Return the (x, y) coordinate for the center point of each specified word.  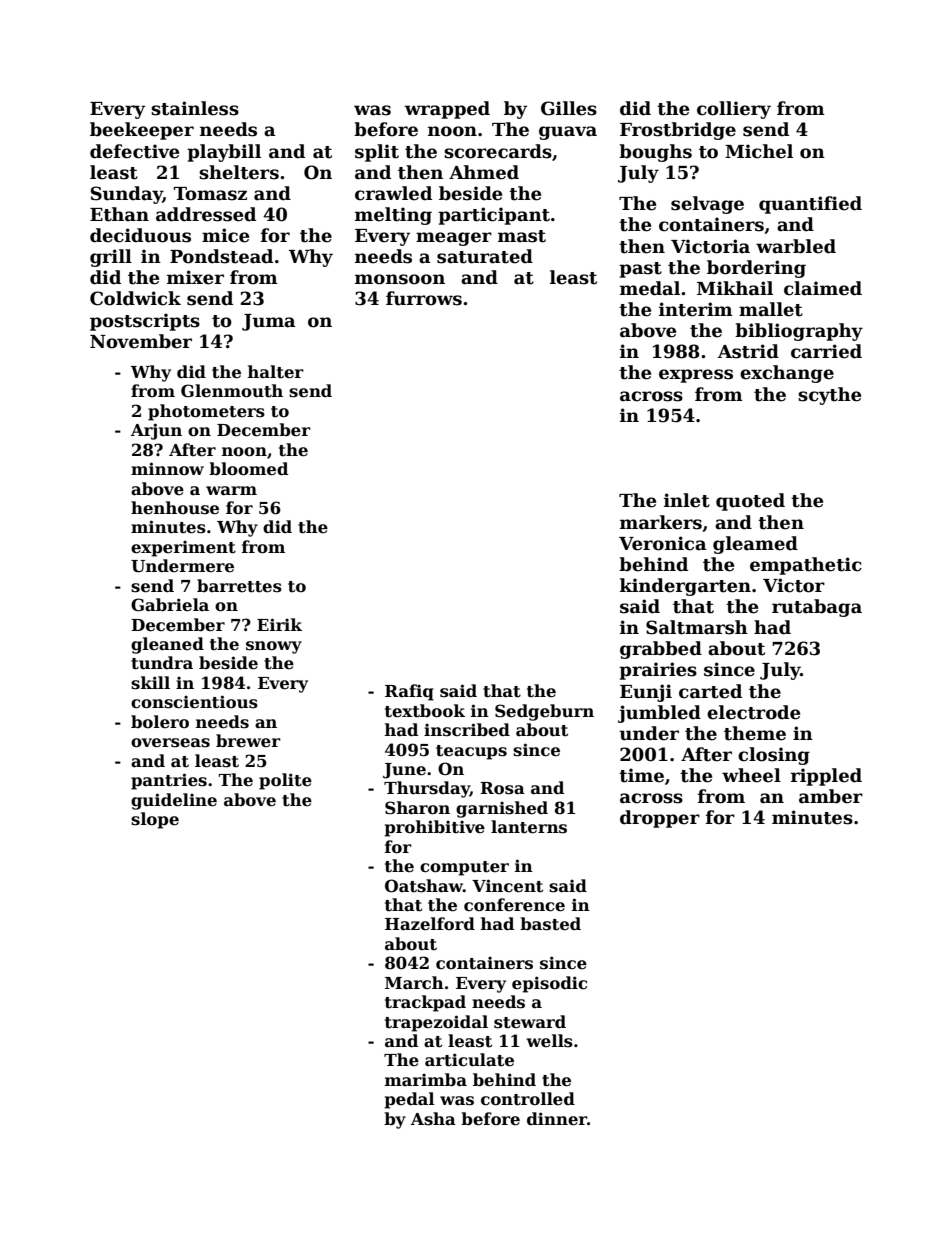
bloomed (248, 469)
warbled (796, 246)
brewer (248, 741)
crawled (393, 193)
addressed (206, 214)
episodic (549, 984)
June (404, 771)
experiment (183, 548)
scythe (829, 396)
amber (831, 796)
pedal (410, 1100)
